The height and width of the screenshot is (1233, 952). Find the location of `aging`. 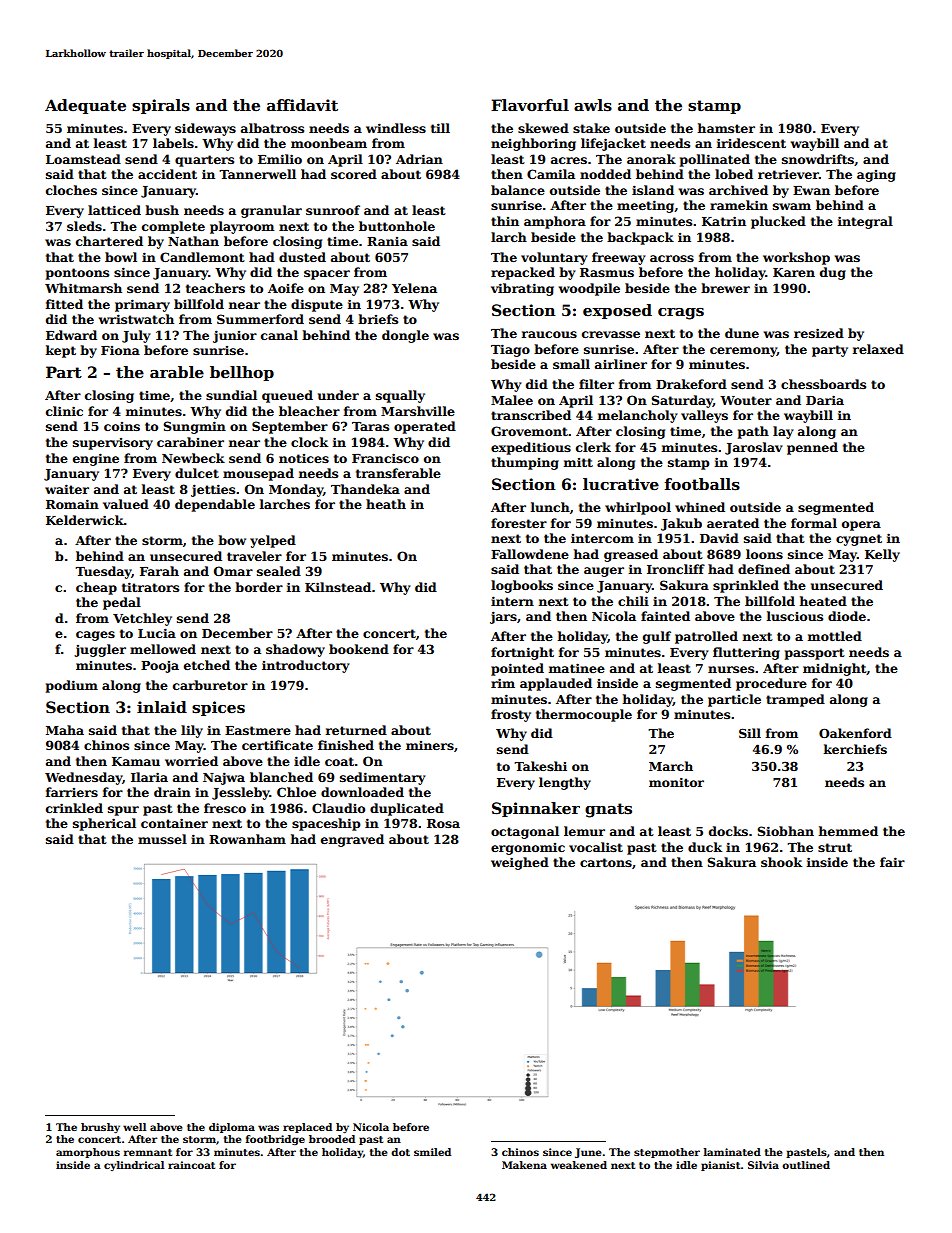

aging is located at coordinates (876, 176).
